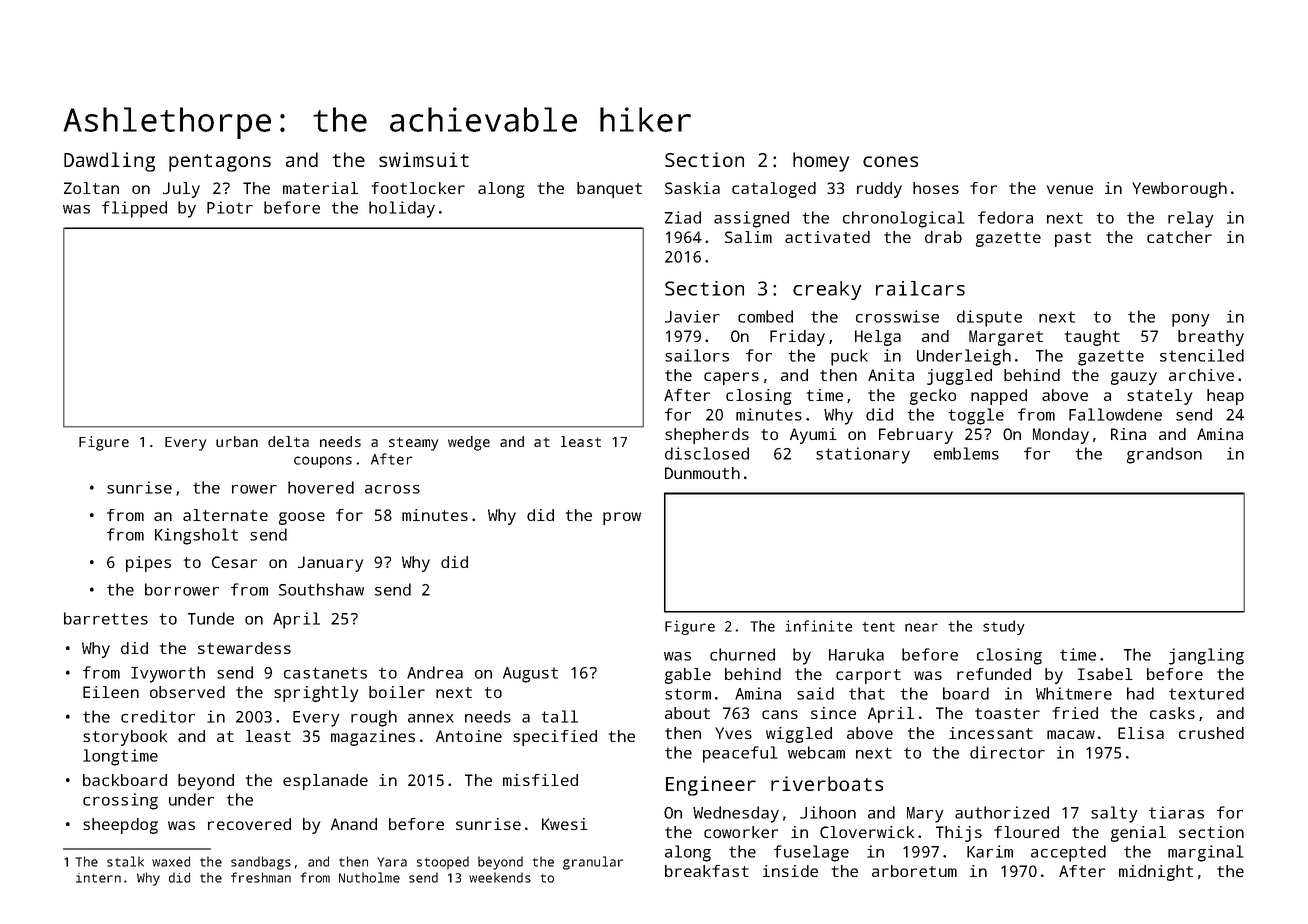  Describe the element at coordinates (220, 163) in the document. I see `pentagons` at that location.
